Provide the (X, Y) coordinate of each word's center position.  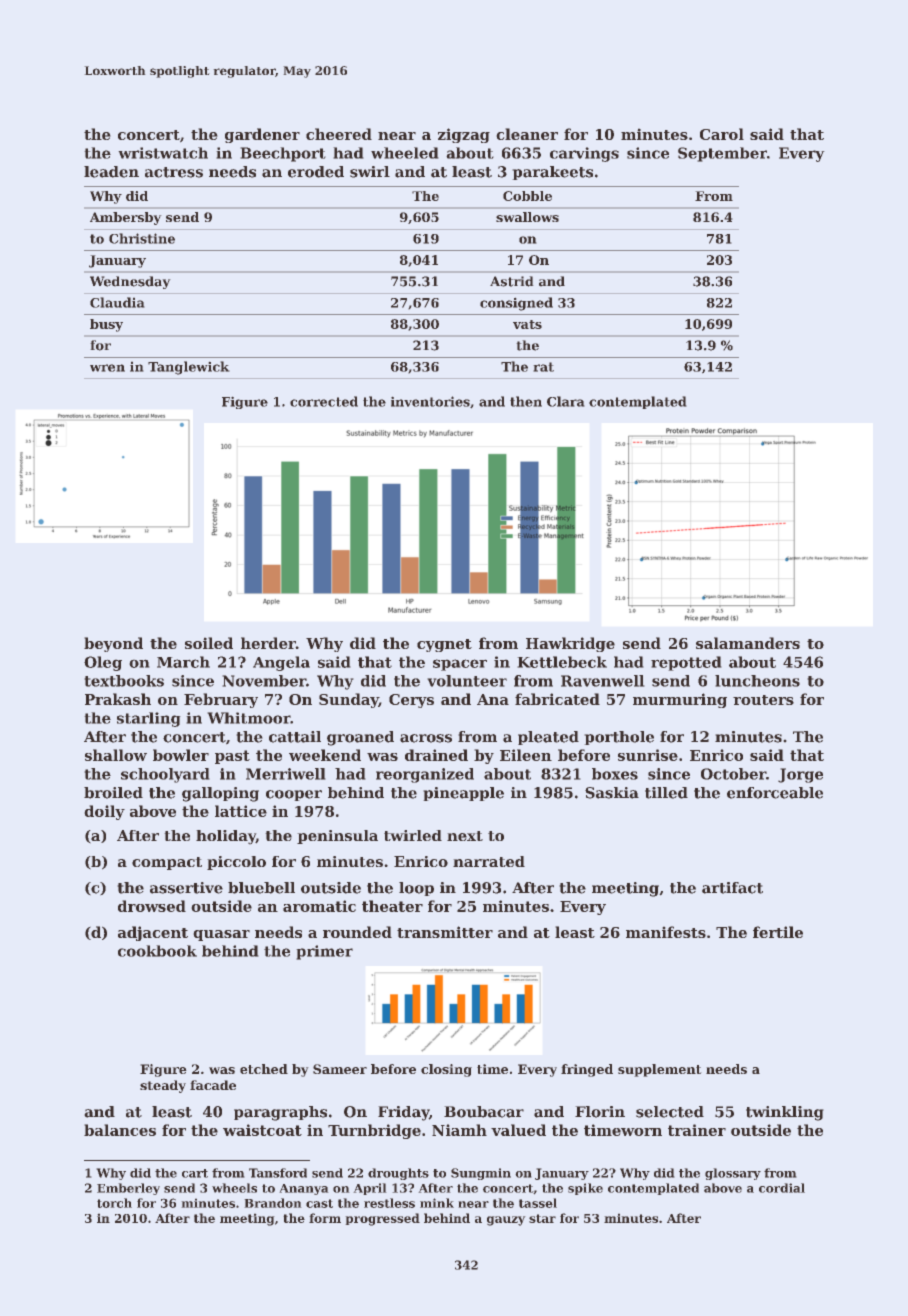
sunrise (648, 755)
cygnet (444, 645)
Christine (142, 238)
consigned (516, 304)
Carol (722, 134)
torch (114, 1203)
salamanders (748, 643)
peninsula (337, 837)
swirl (370, 172)
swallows (527, 217)
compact (167, 863)
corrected (324, 401)
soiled (209, 643)
